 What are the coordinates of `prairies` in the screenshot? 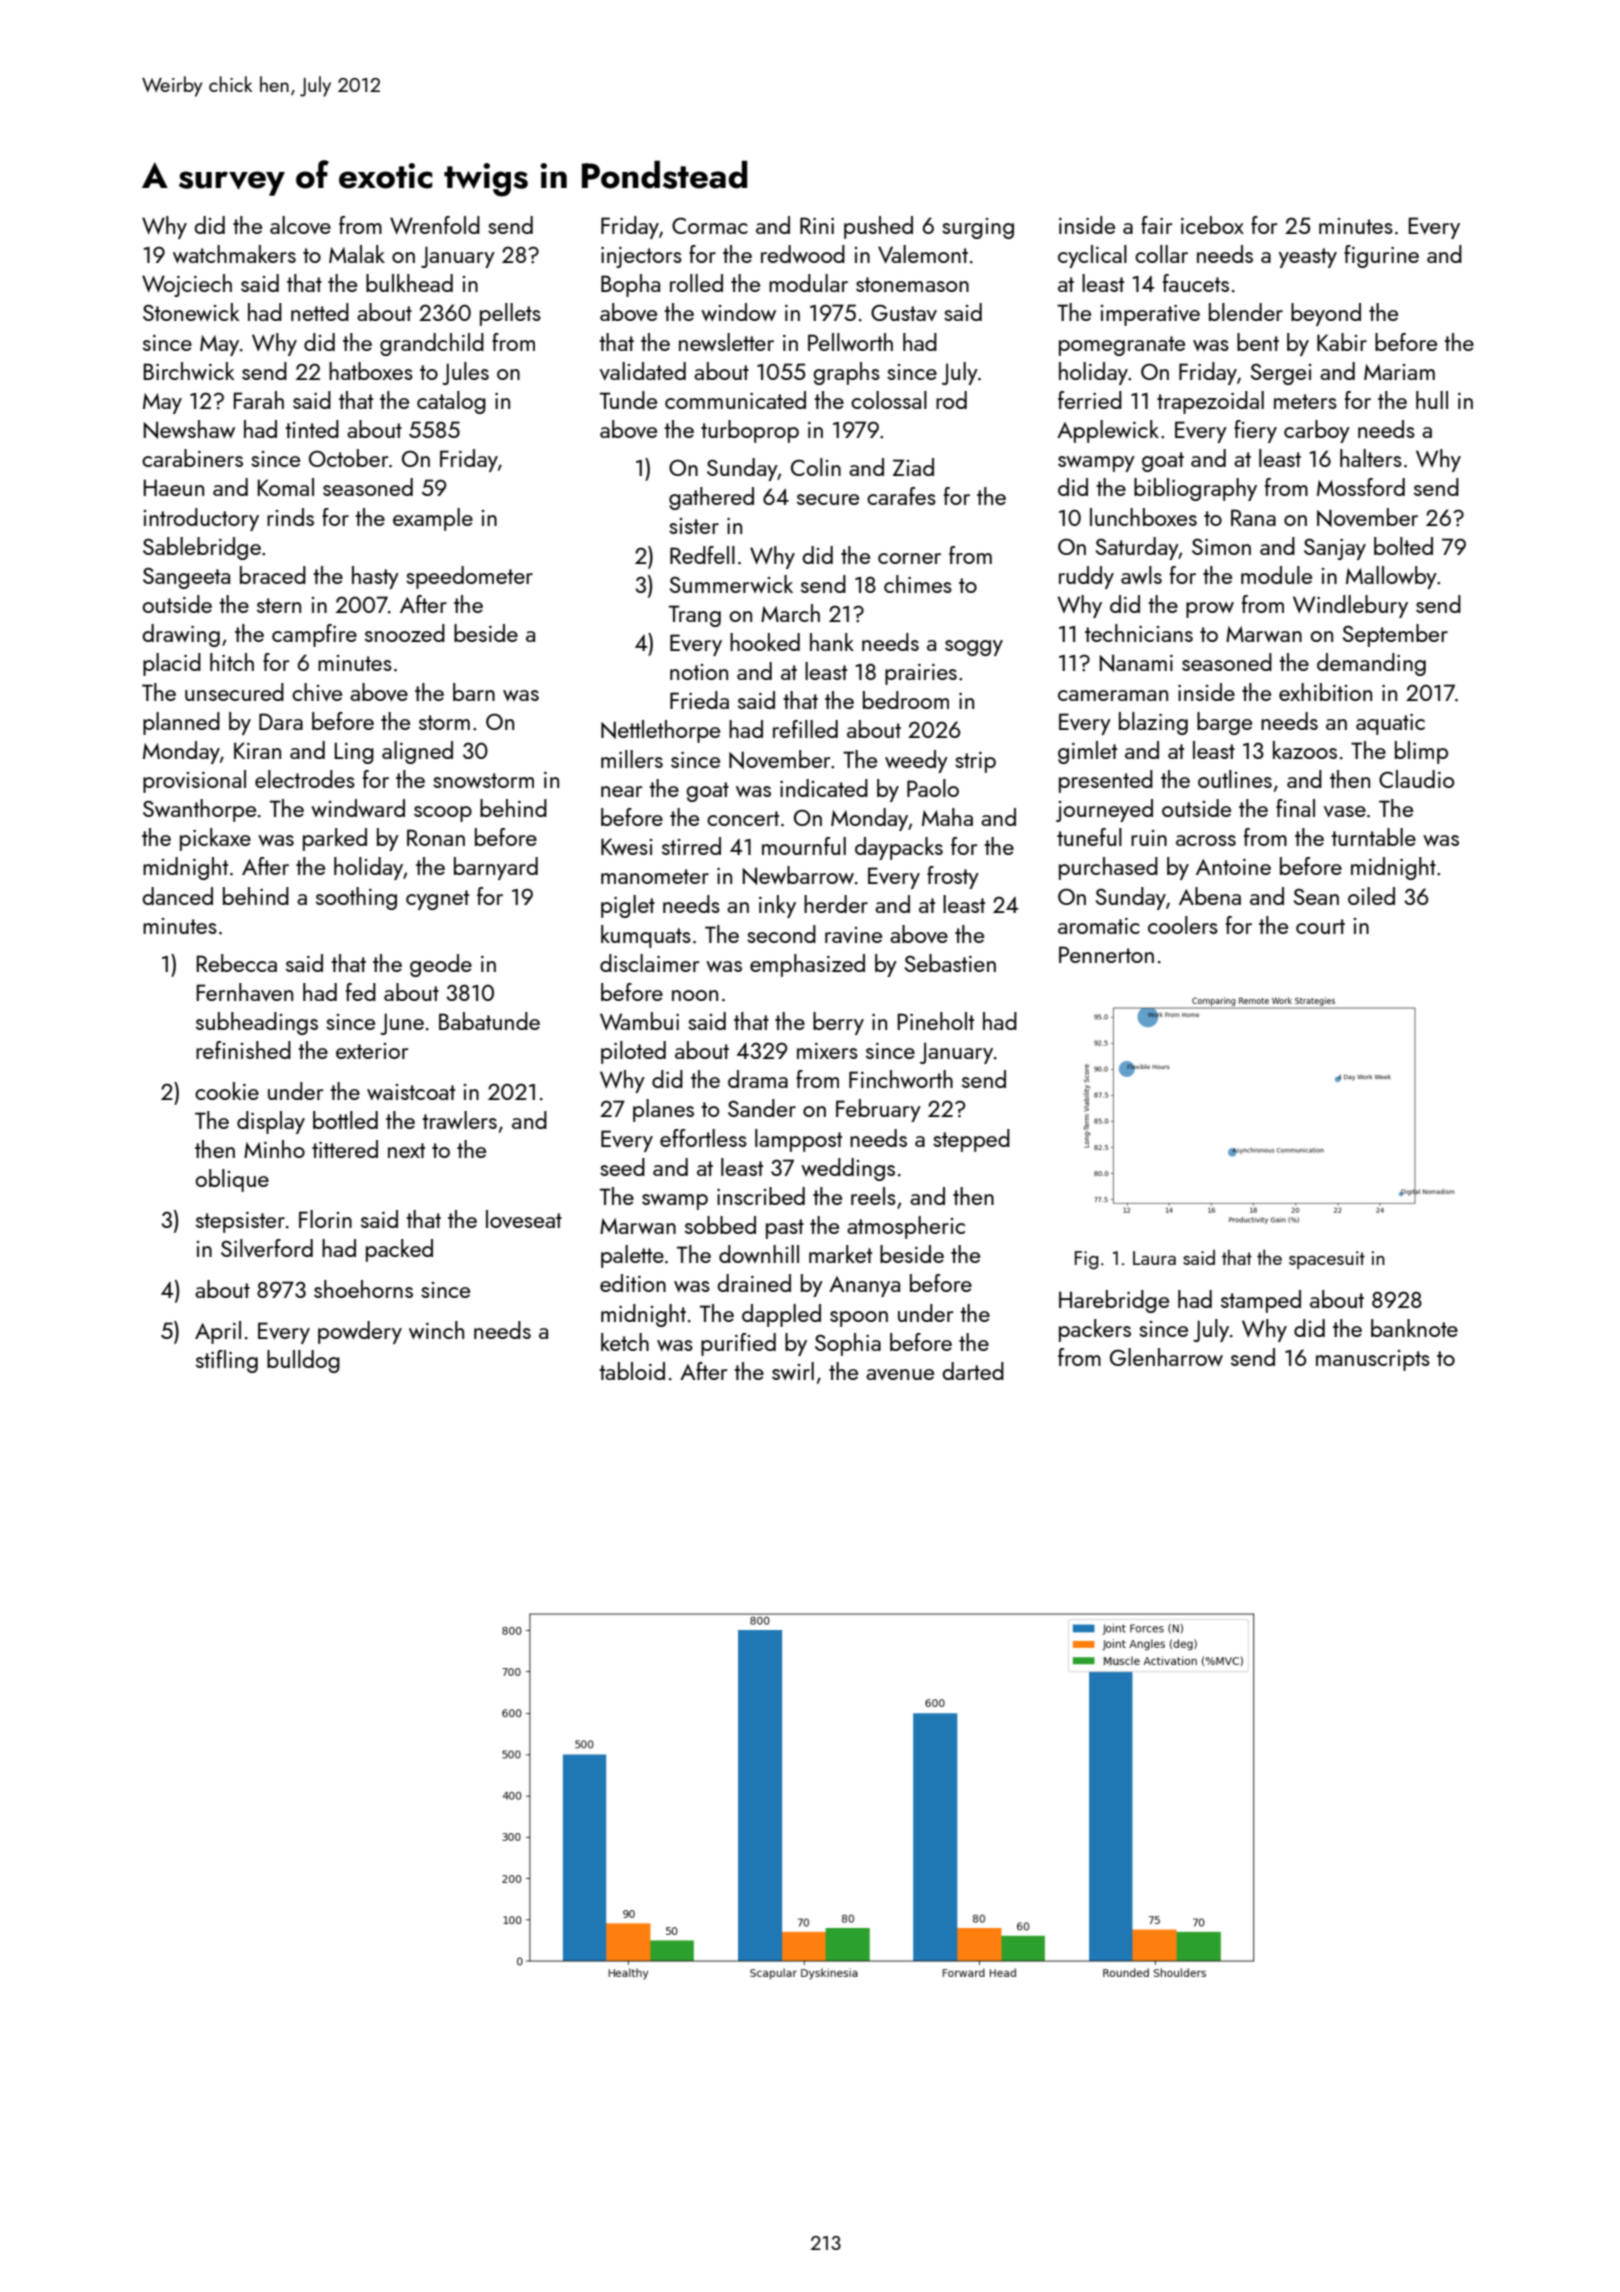 It's located at (921, 674).
